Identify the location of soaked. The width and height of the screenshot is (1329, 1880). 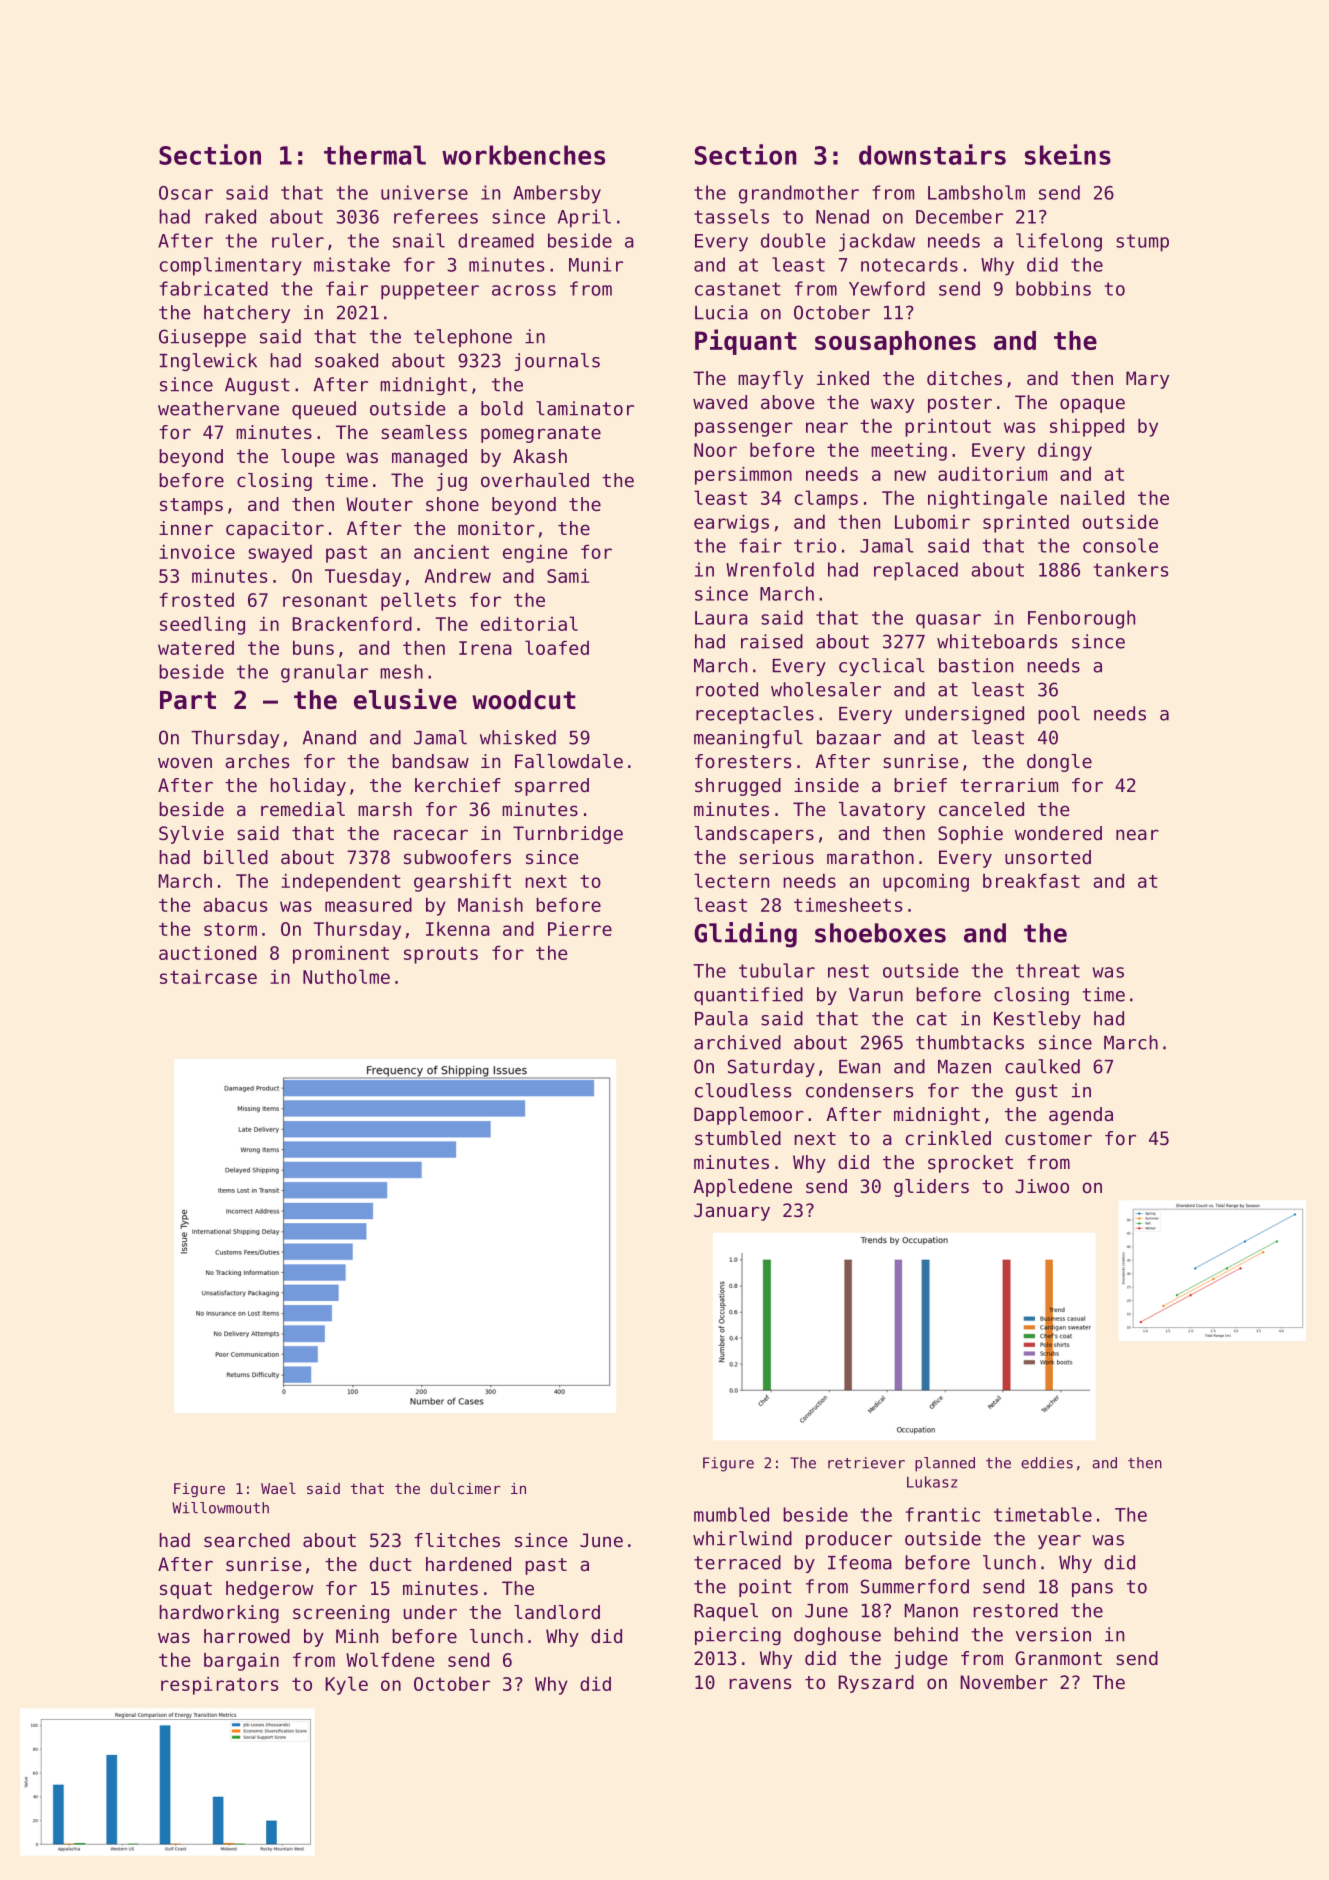
(346, 360).
